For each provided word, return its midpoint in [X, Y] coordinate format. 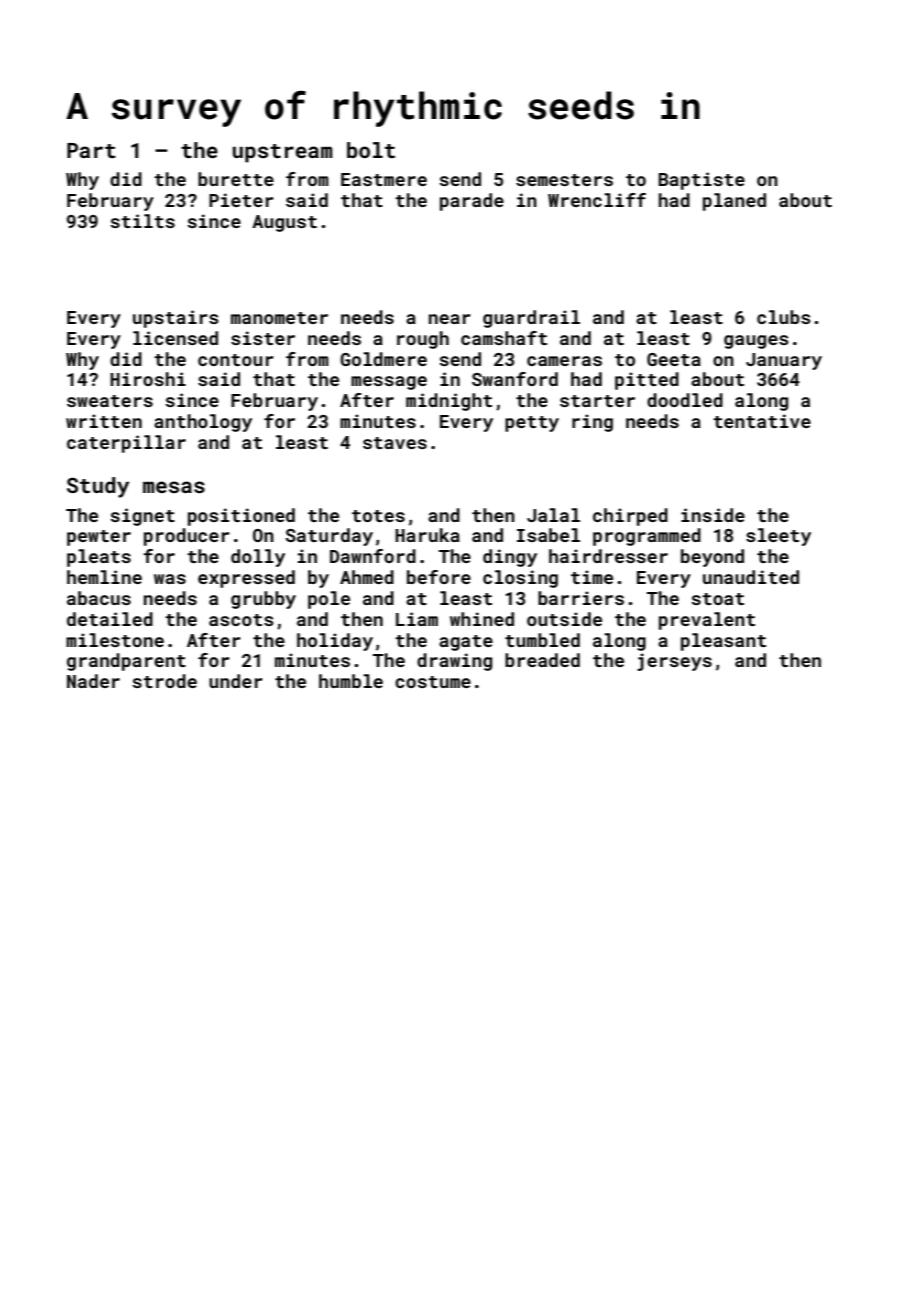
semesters [564, 180]
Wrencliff [597, 200]
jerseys [674, 662]
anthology [203, 423]
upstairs [176, 319]
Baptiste [701, 181]
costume [433, 682]
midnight [449, 402]
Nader [93, 681]
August [284, 223]
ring [592, 423]
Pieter [241, 200]
